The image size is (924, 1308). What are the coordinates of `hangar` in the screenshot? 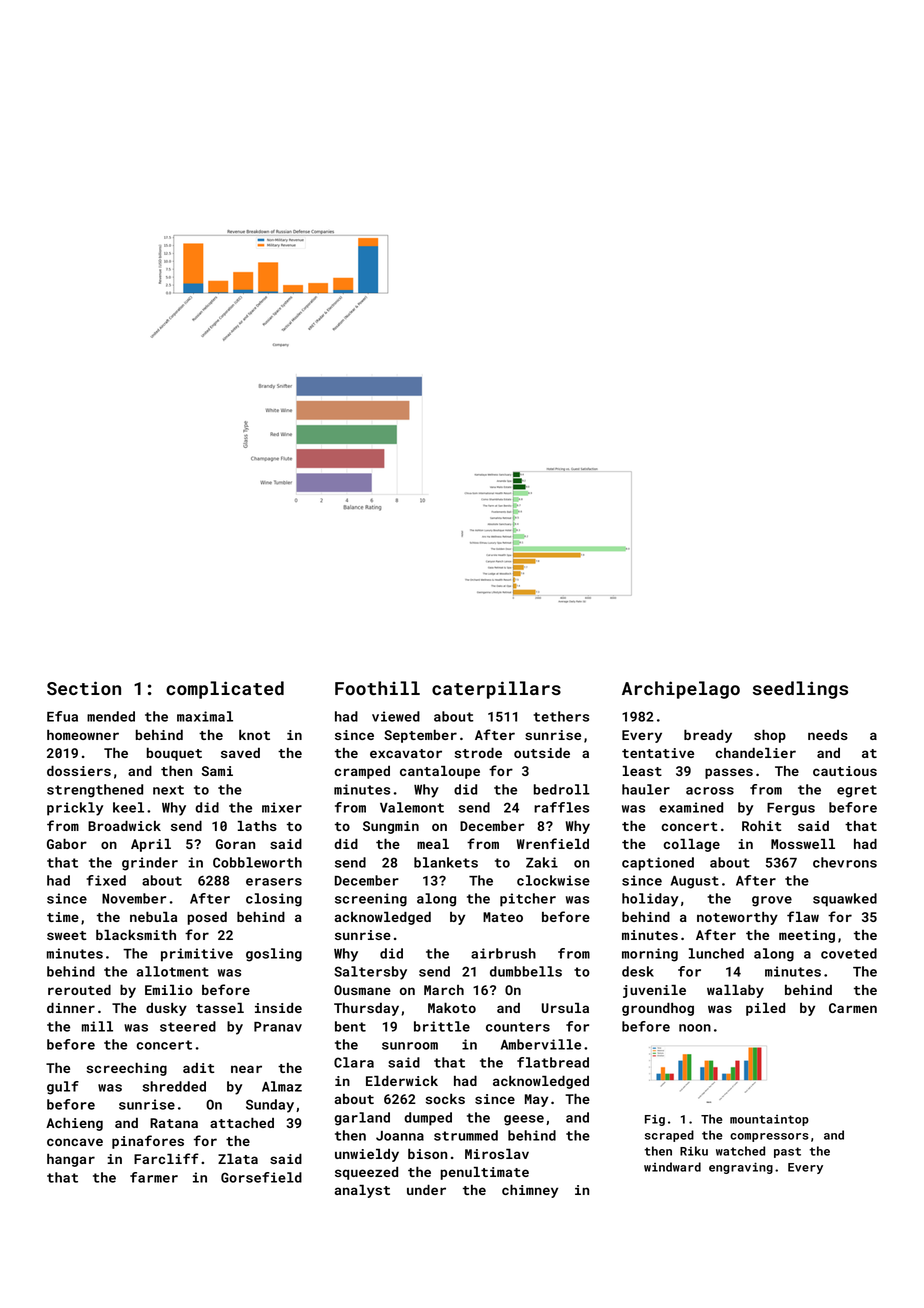 It's located at (71, 1160).
